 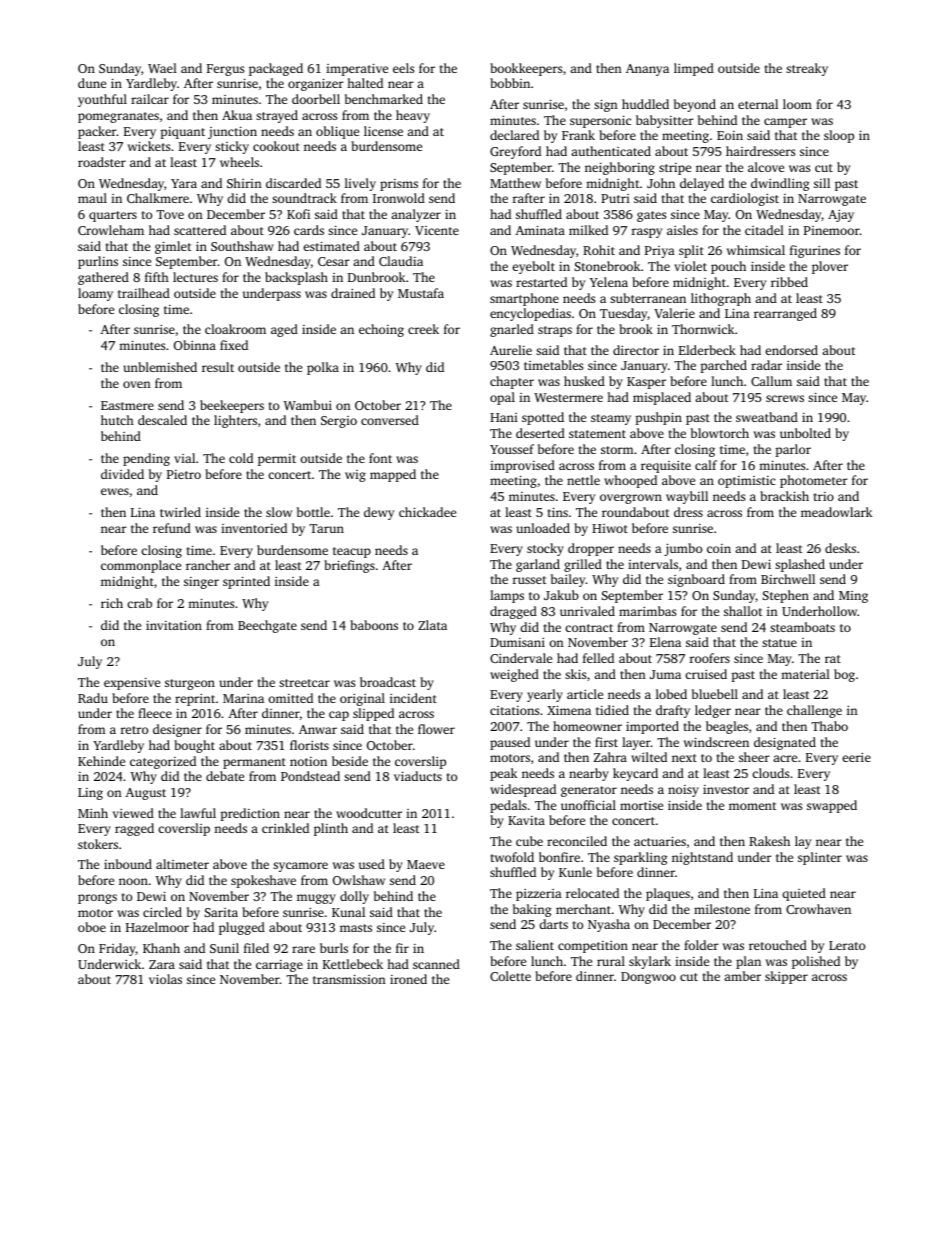 What do you see at coordinates (165, 979) in the page?
I see `violas` at bounding box center [165, 979].
